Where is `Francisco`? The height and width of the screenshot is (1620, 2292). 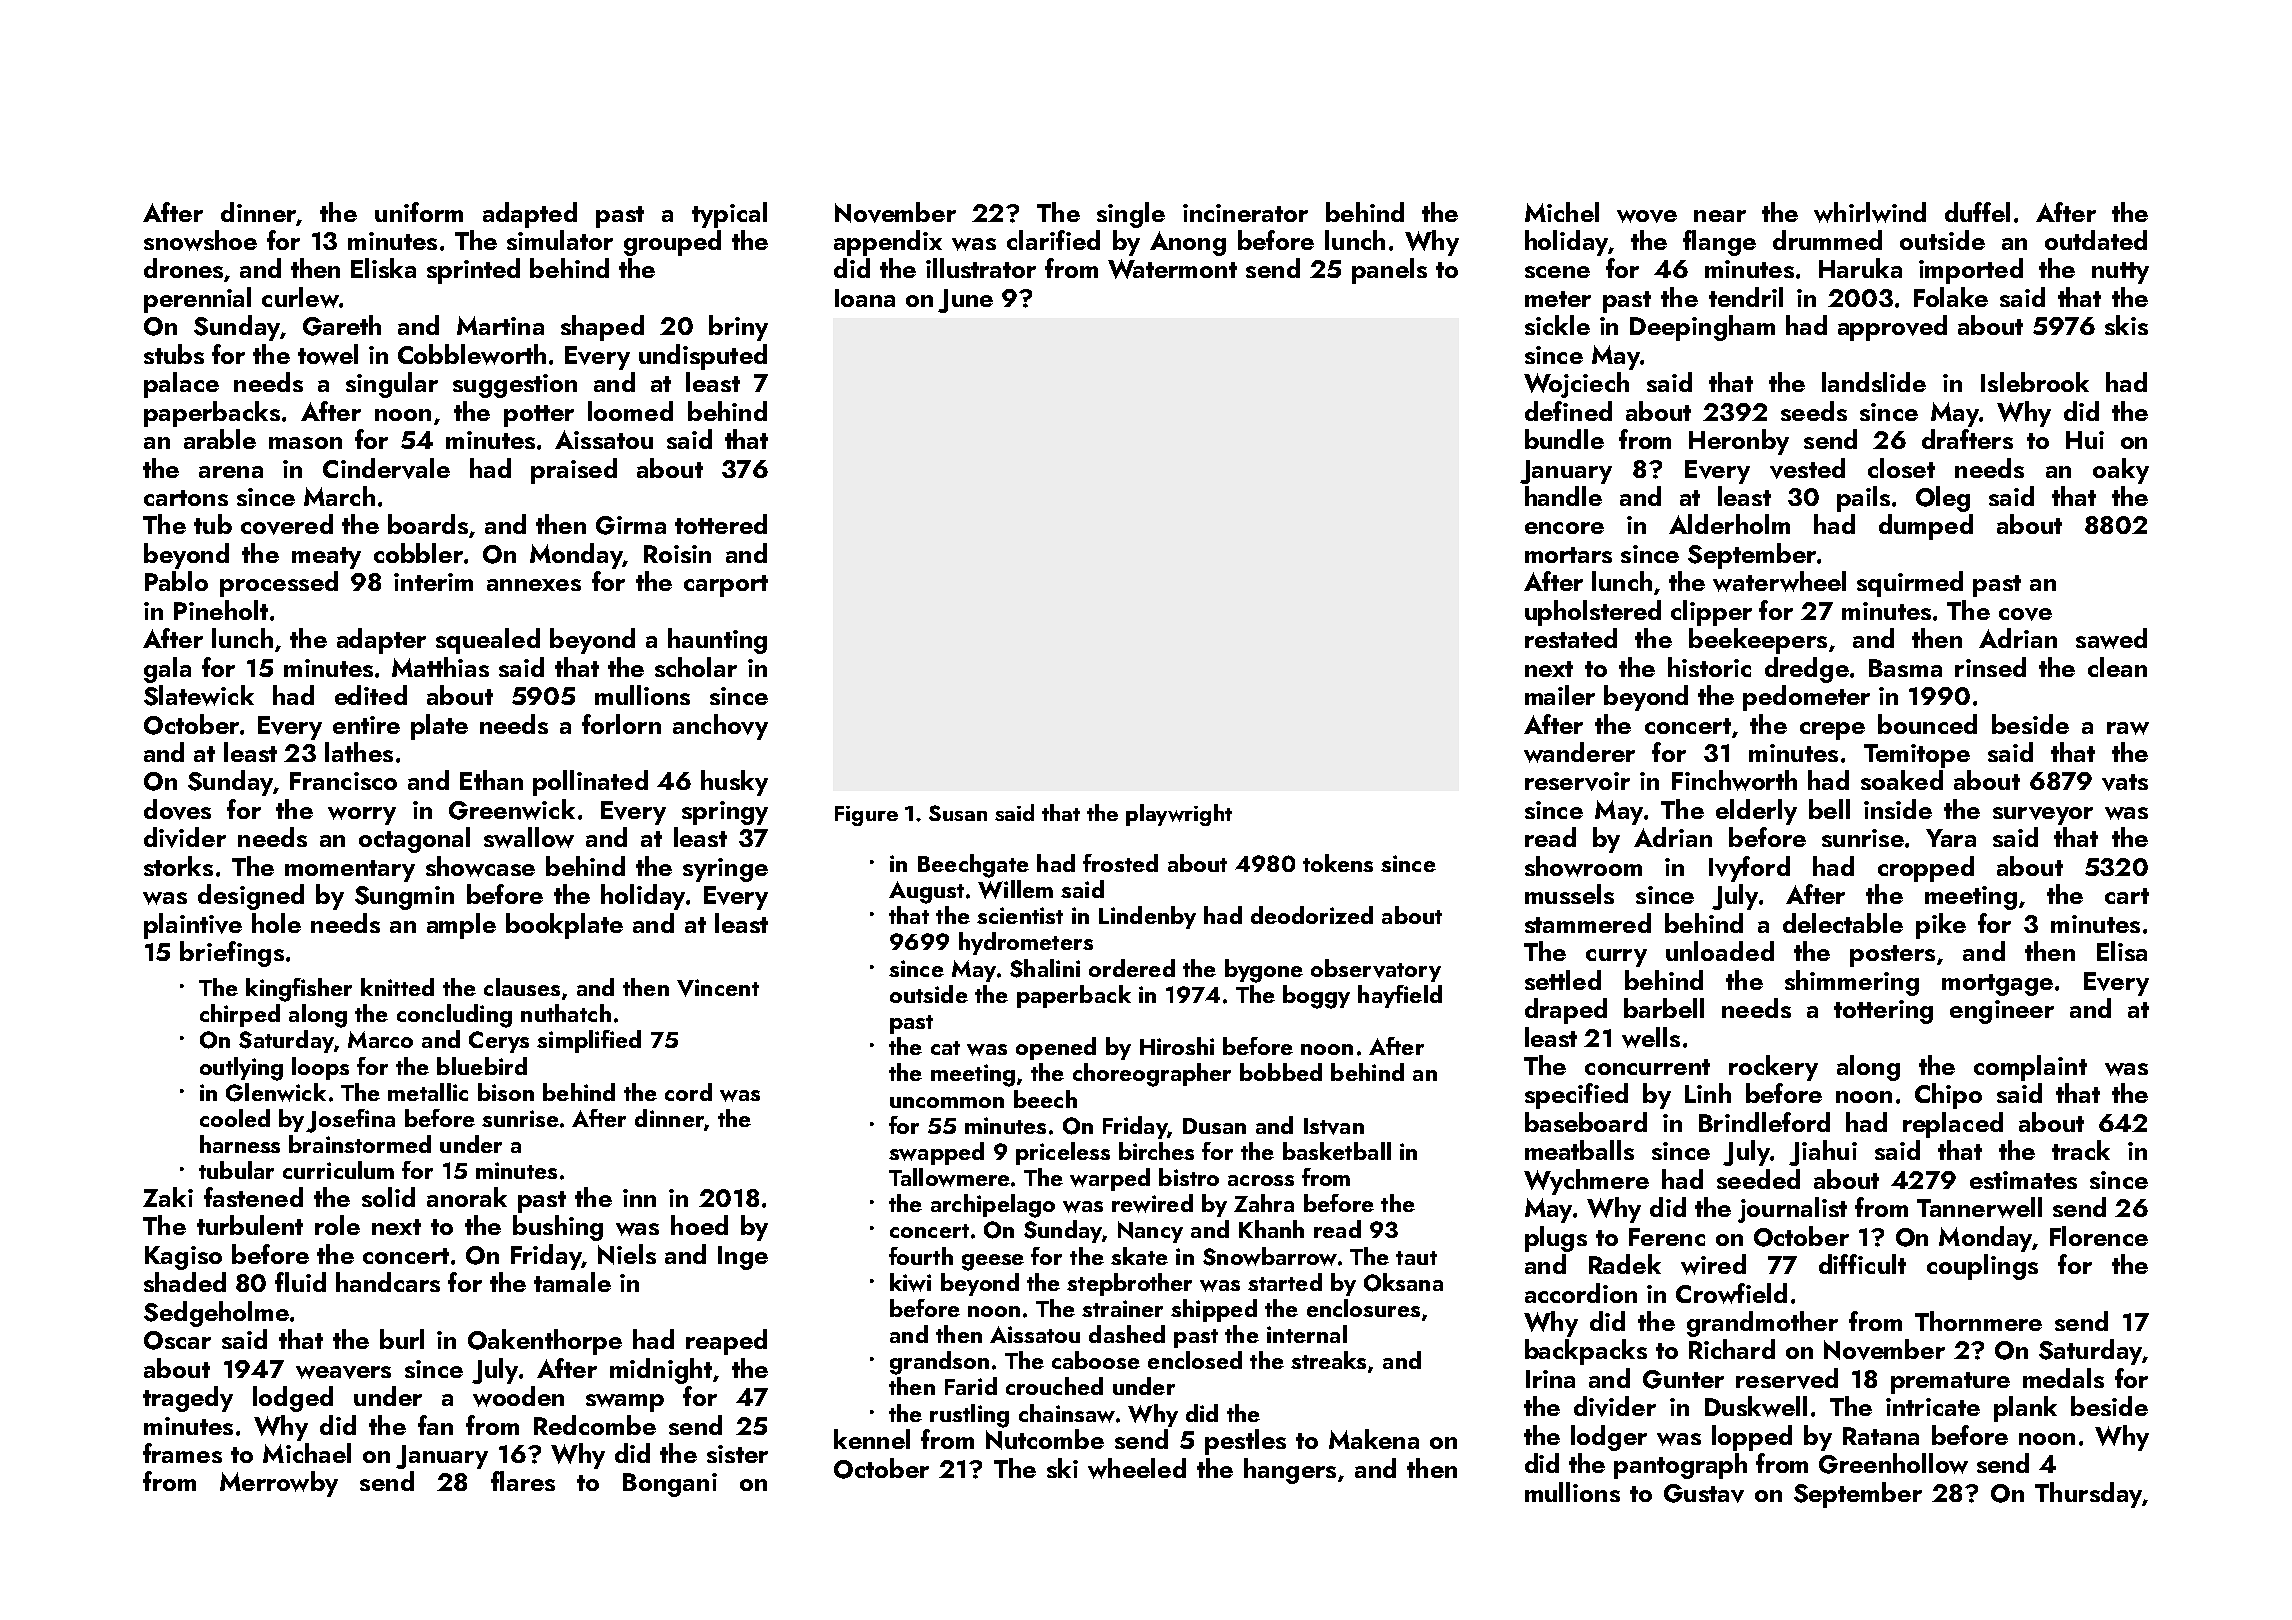 Francisco is located at coordinates (343, 781).
